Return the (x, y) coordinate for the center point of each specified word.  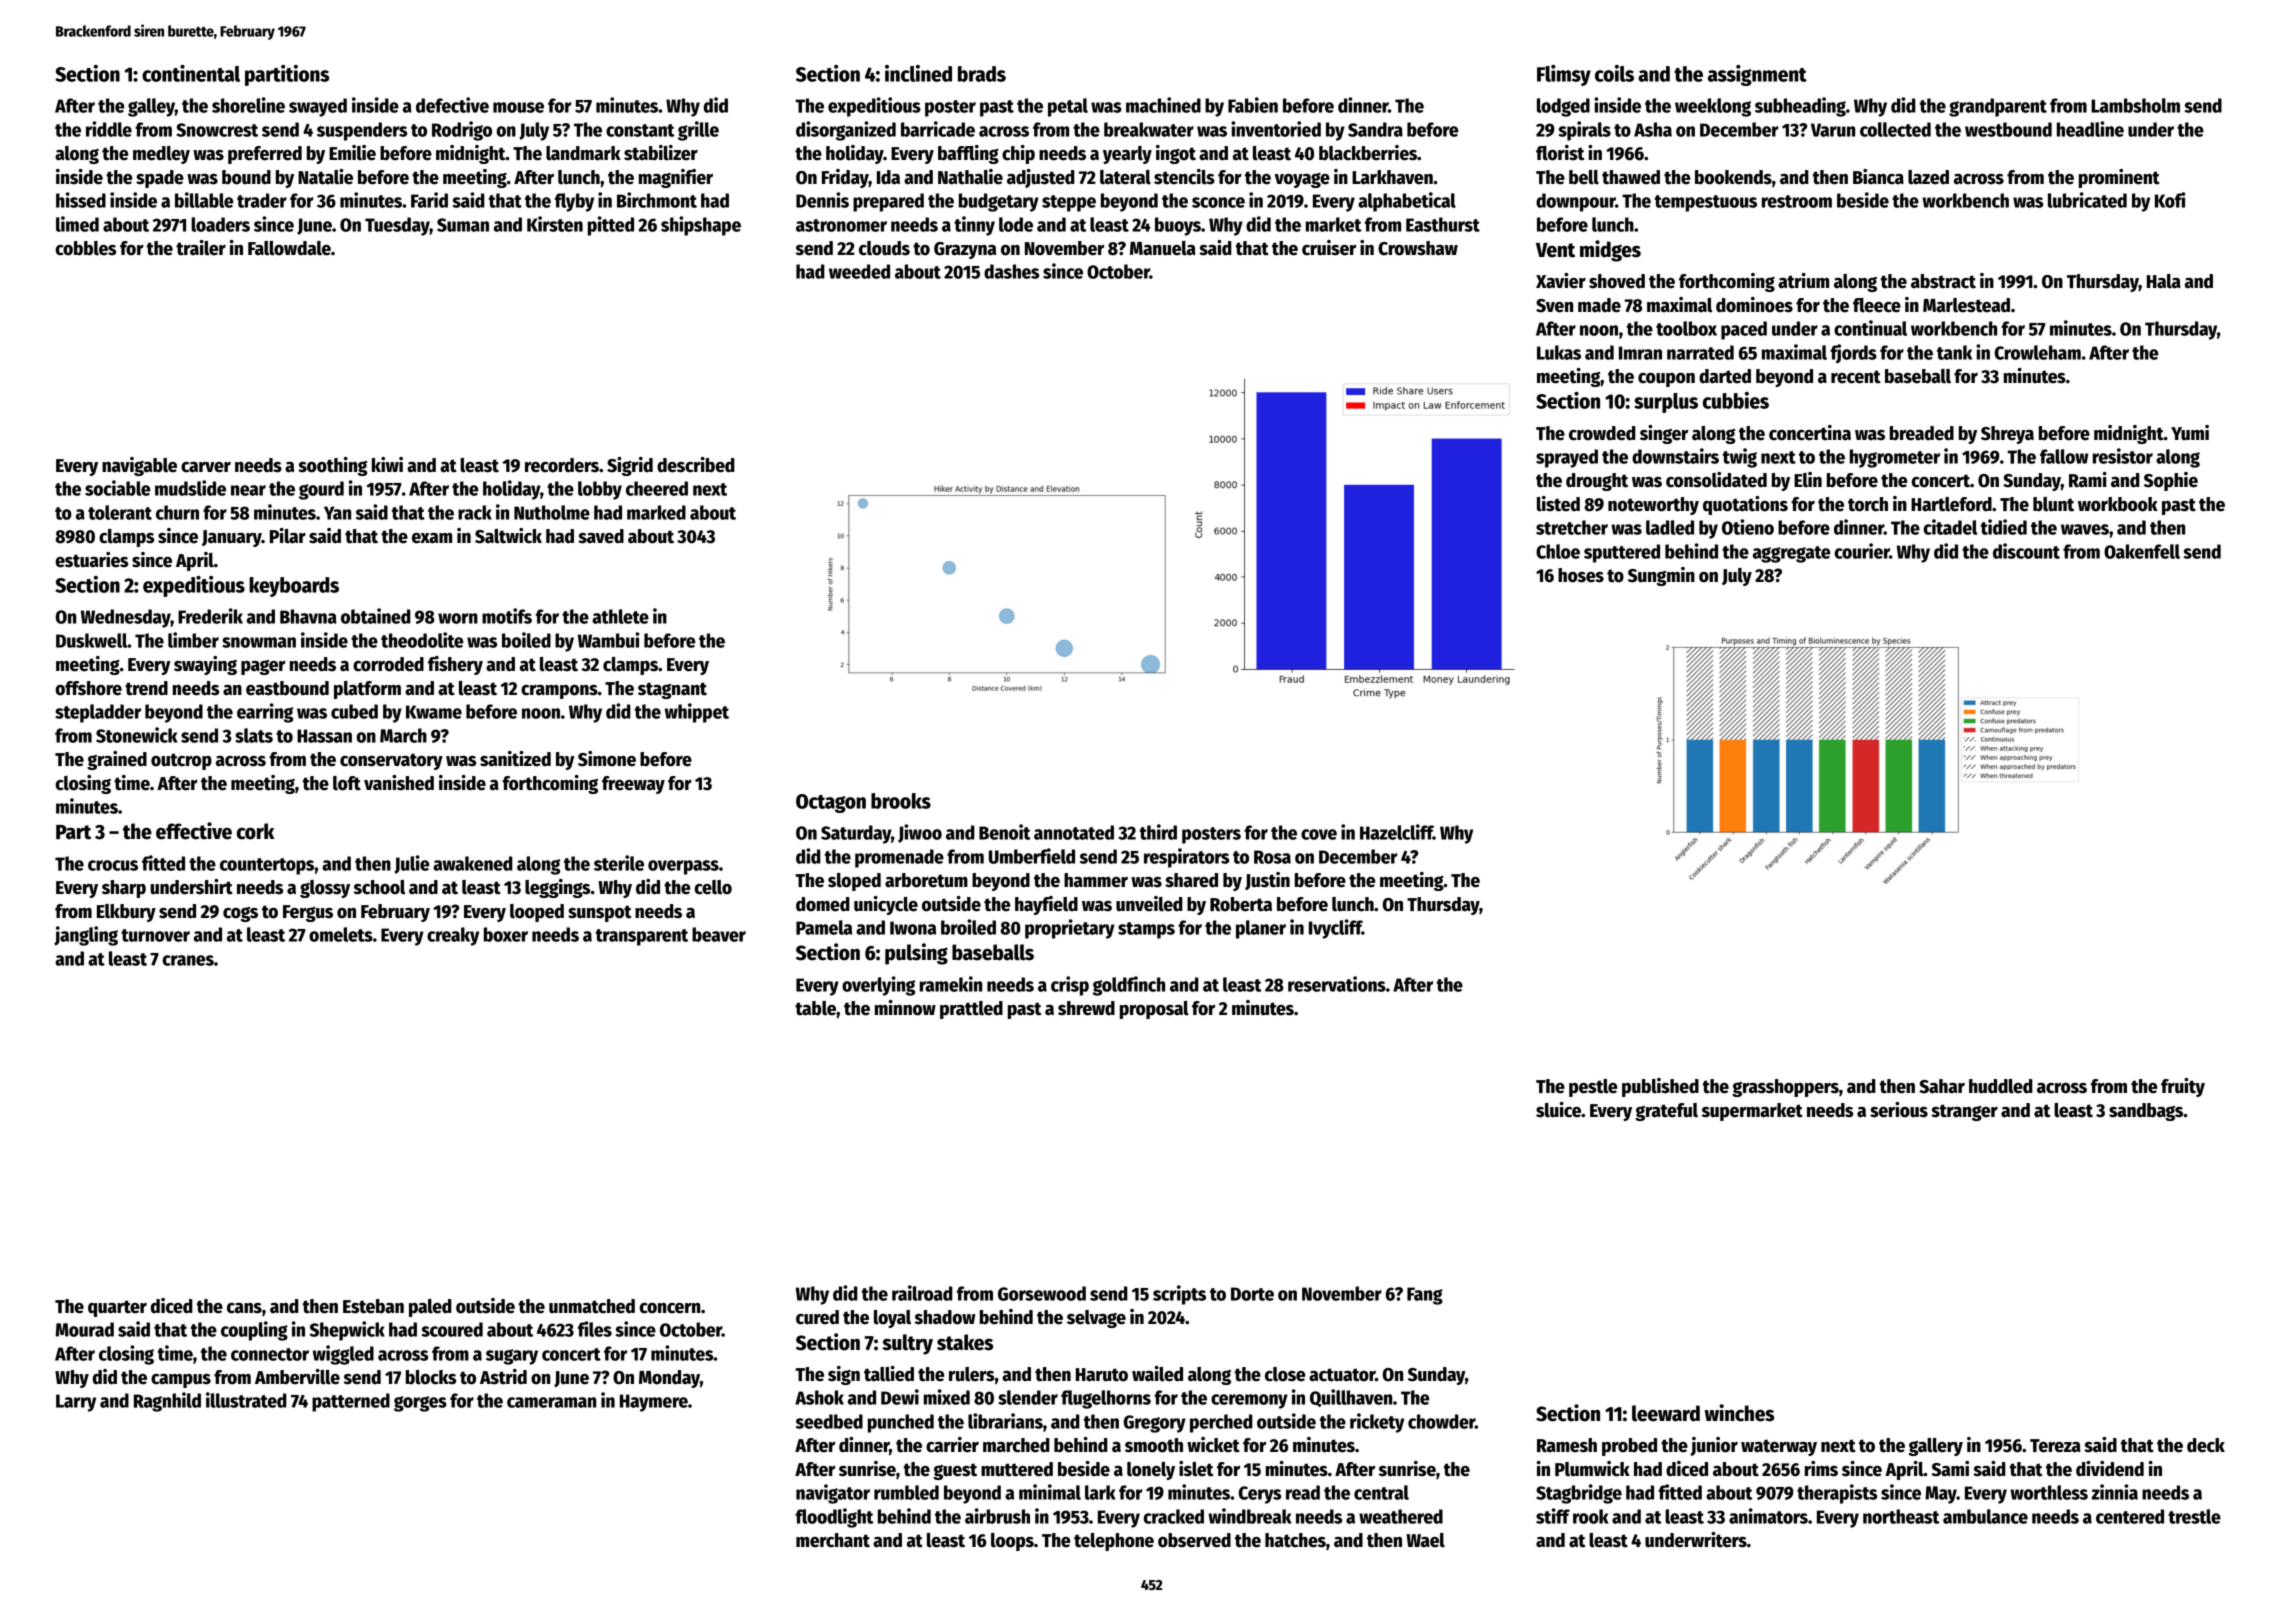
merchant (833, 1540)
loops (1012, 1542)
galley (151, 107)
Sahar (1942, 1086)
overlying (878, 986)
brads (982, 74)
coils (1614, 73)
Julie (411, 864)
